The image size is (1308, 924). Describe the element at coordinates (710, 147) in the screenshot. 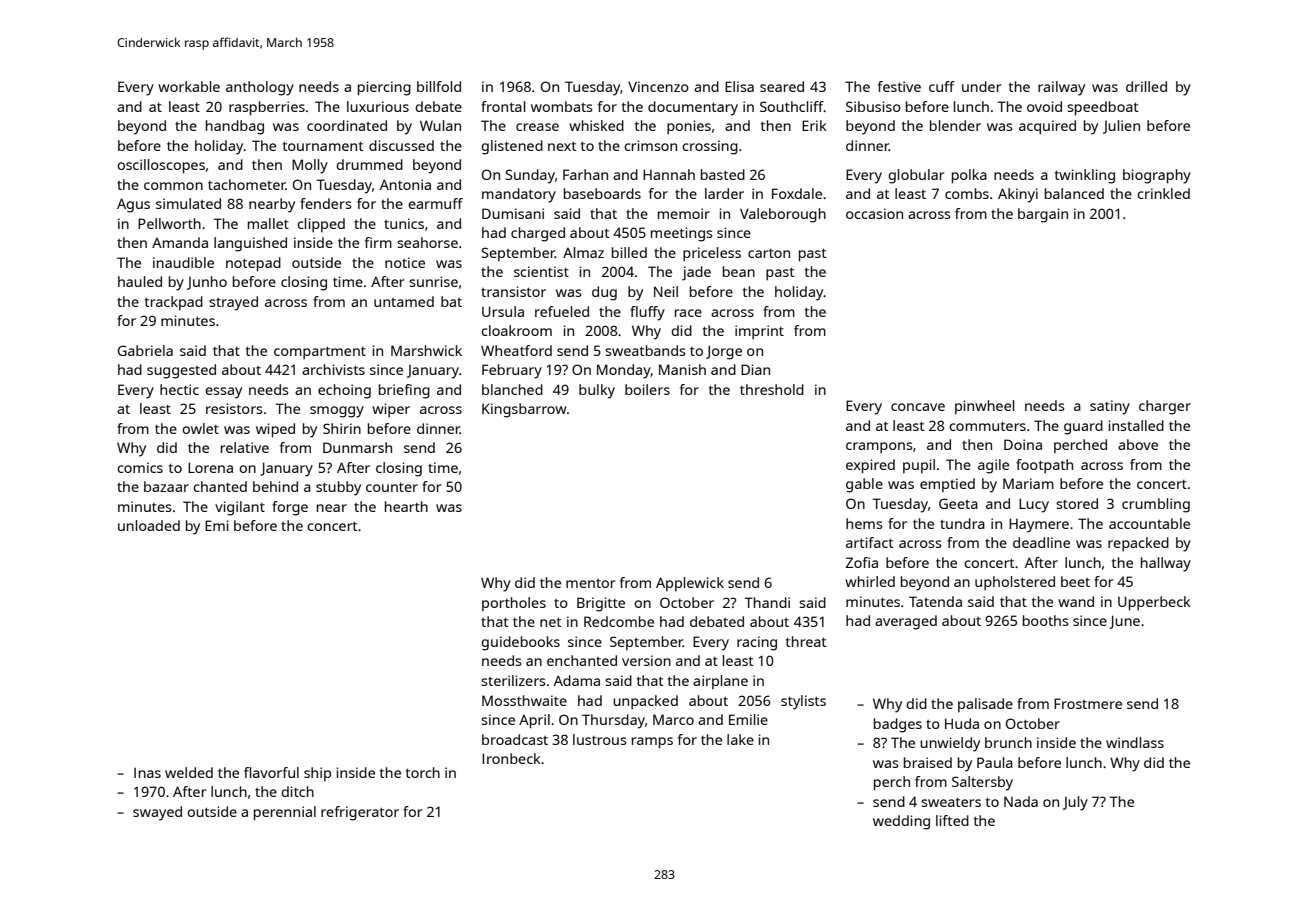

I see `crossing` at that location.
